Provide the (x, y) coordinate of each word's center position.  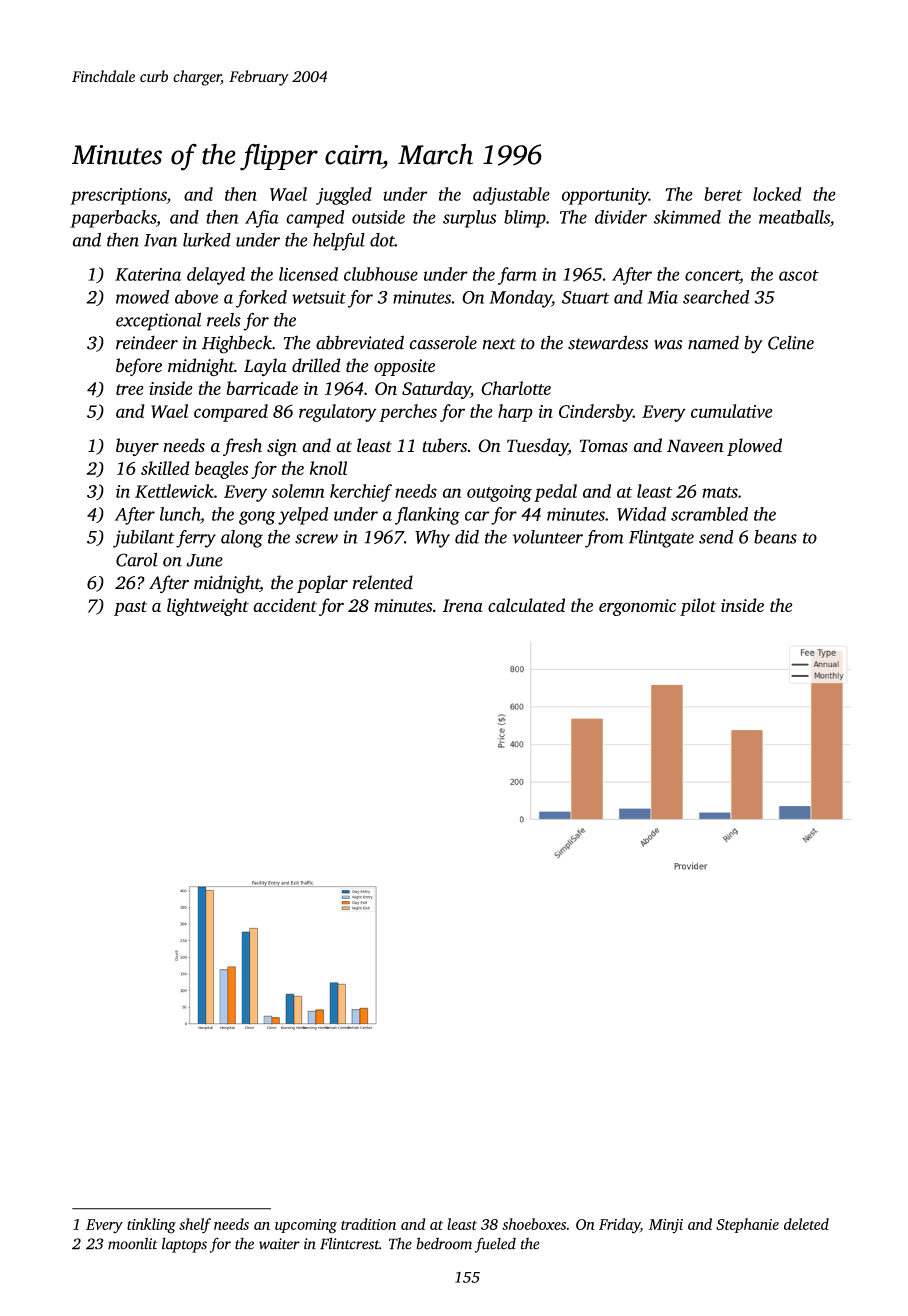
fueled (495, 1245)
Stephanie (747, 1225)
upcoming (306, 1226)
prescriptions (118, 196)
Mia (662, 297)
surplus (469, 219)
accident (285, 605)
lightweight (208, 607)
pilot (698, 607)
